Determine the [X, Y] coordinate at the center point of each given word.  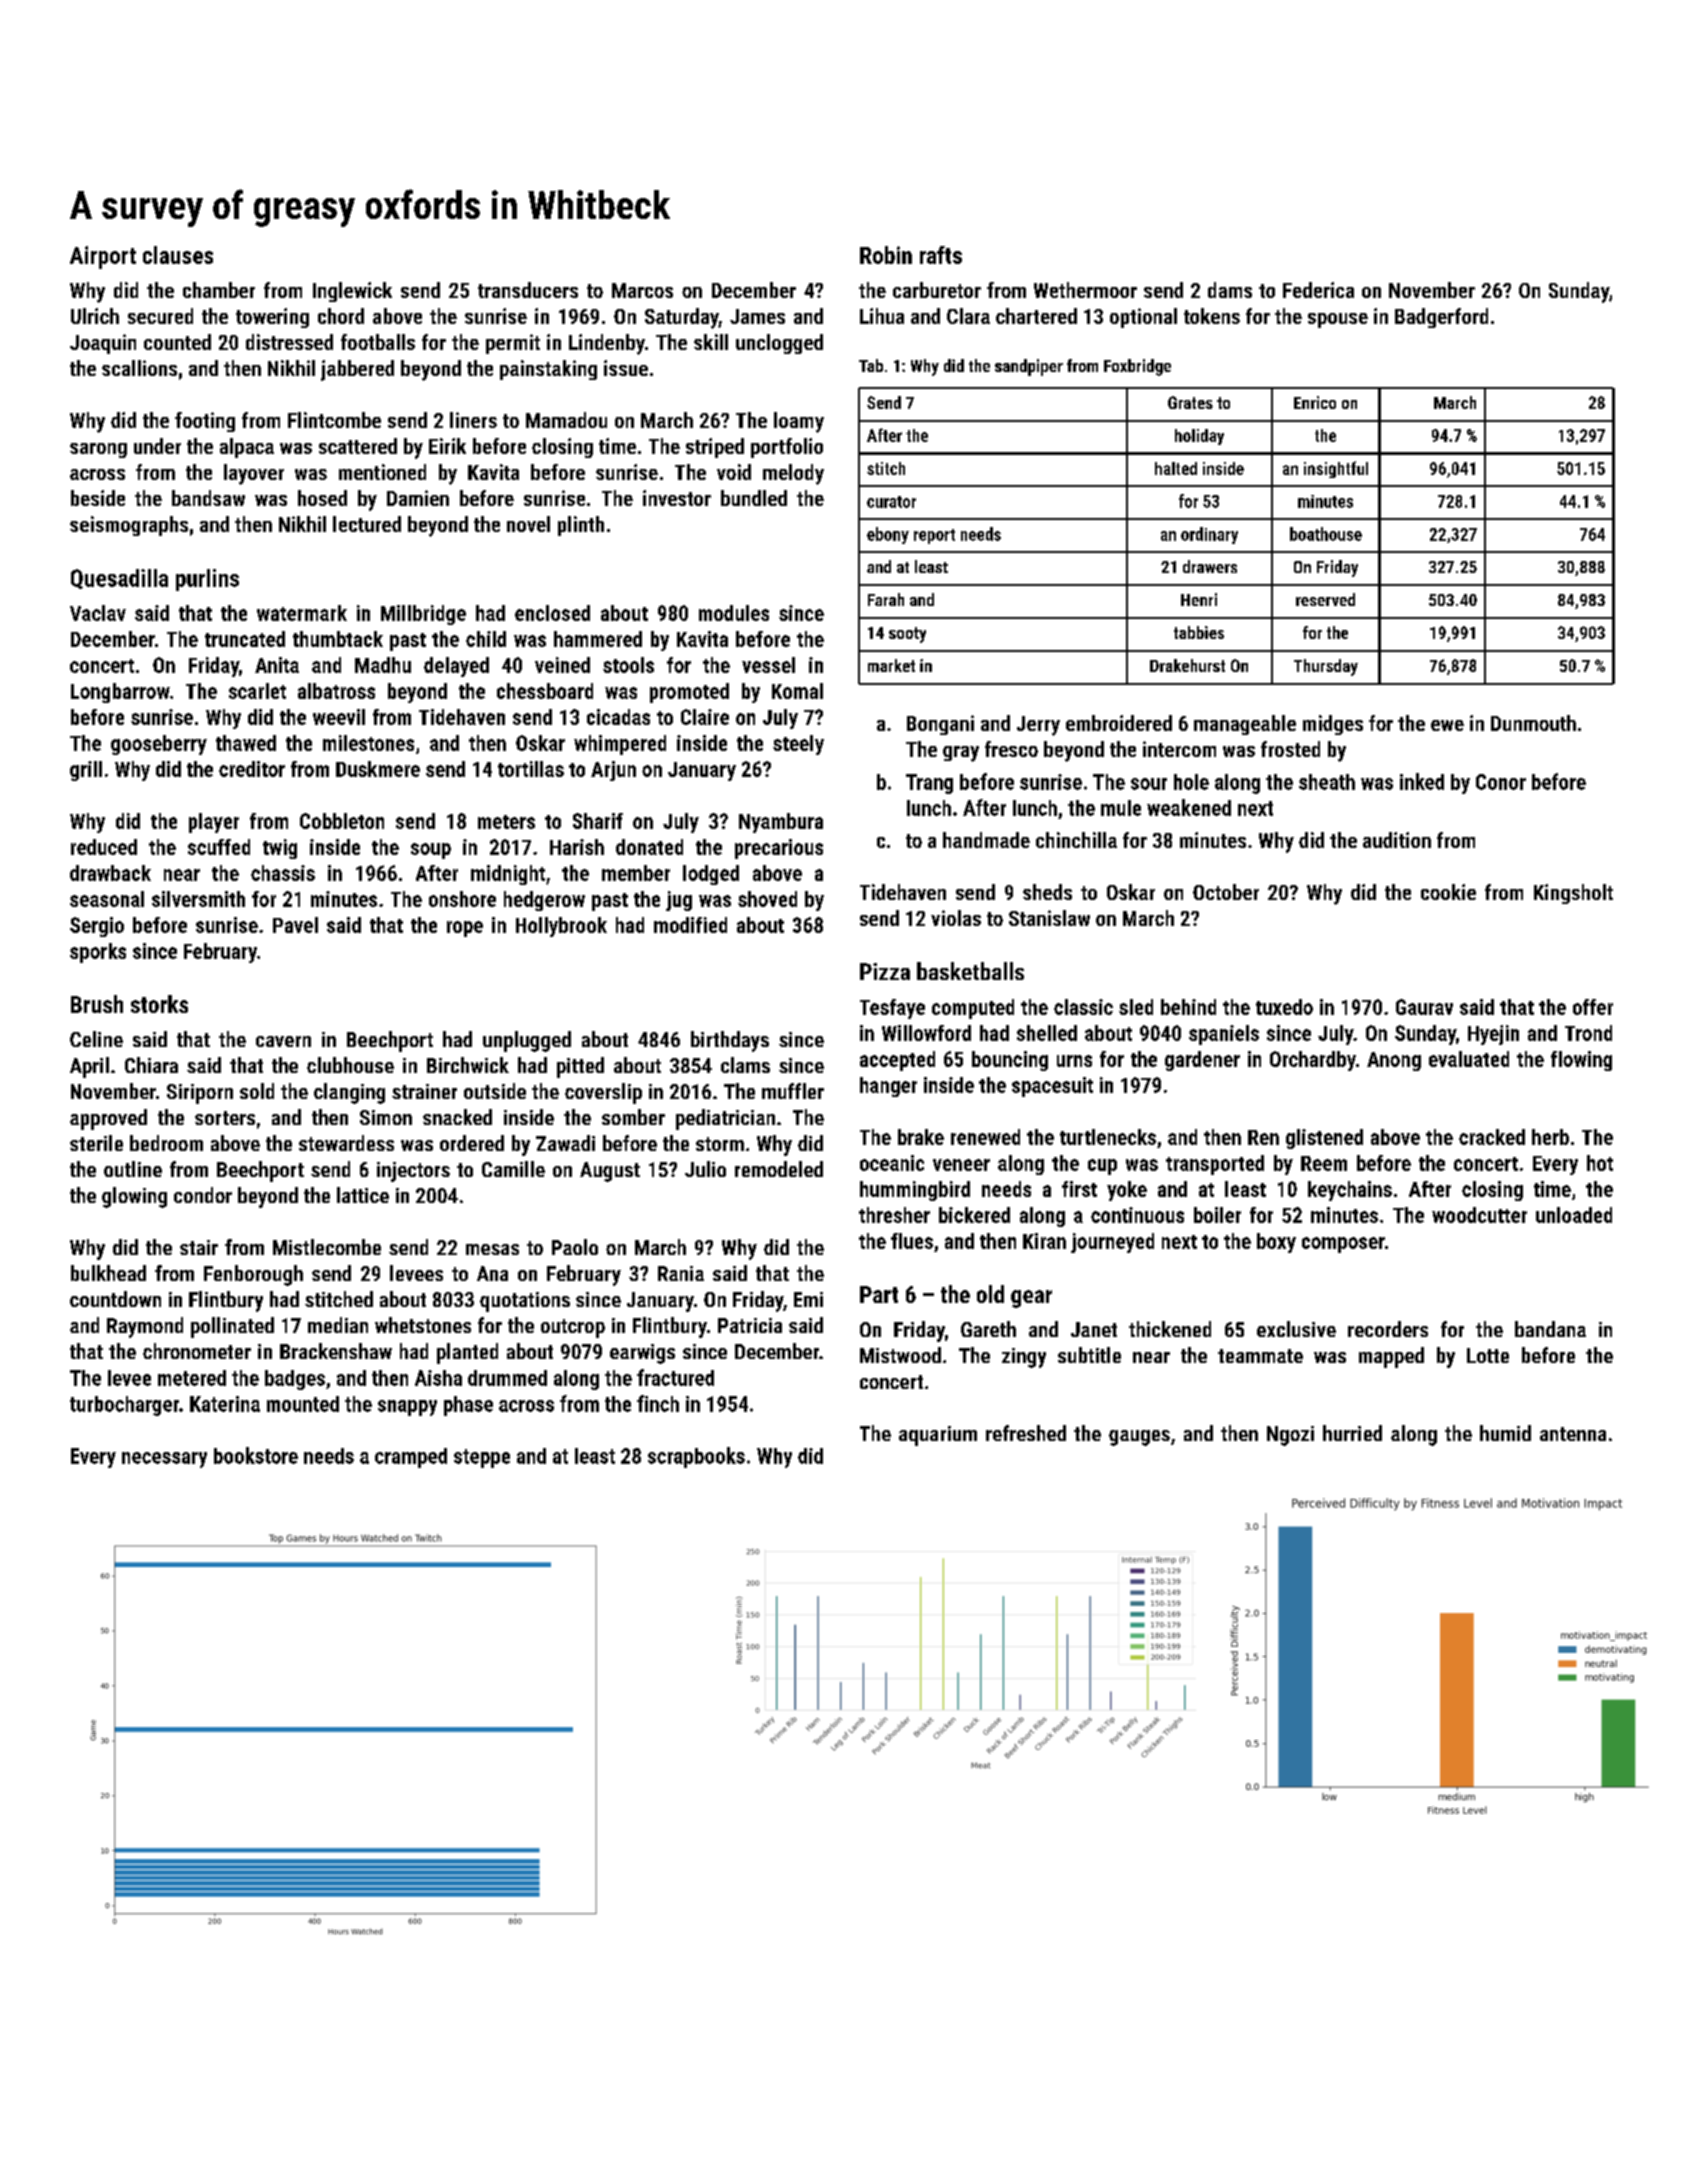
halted [1176, 468]
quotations [525, 1302]
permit [513, 344]
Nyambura [781, 823]
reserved [1325, 599]
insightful [1336, 469]
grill [86, 771]
